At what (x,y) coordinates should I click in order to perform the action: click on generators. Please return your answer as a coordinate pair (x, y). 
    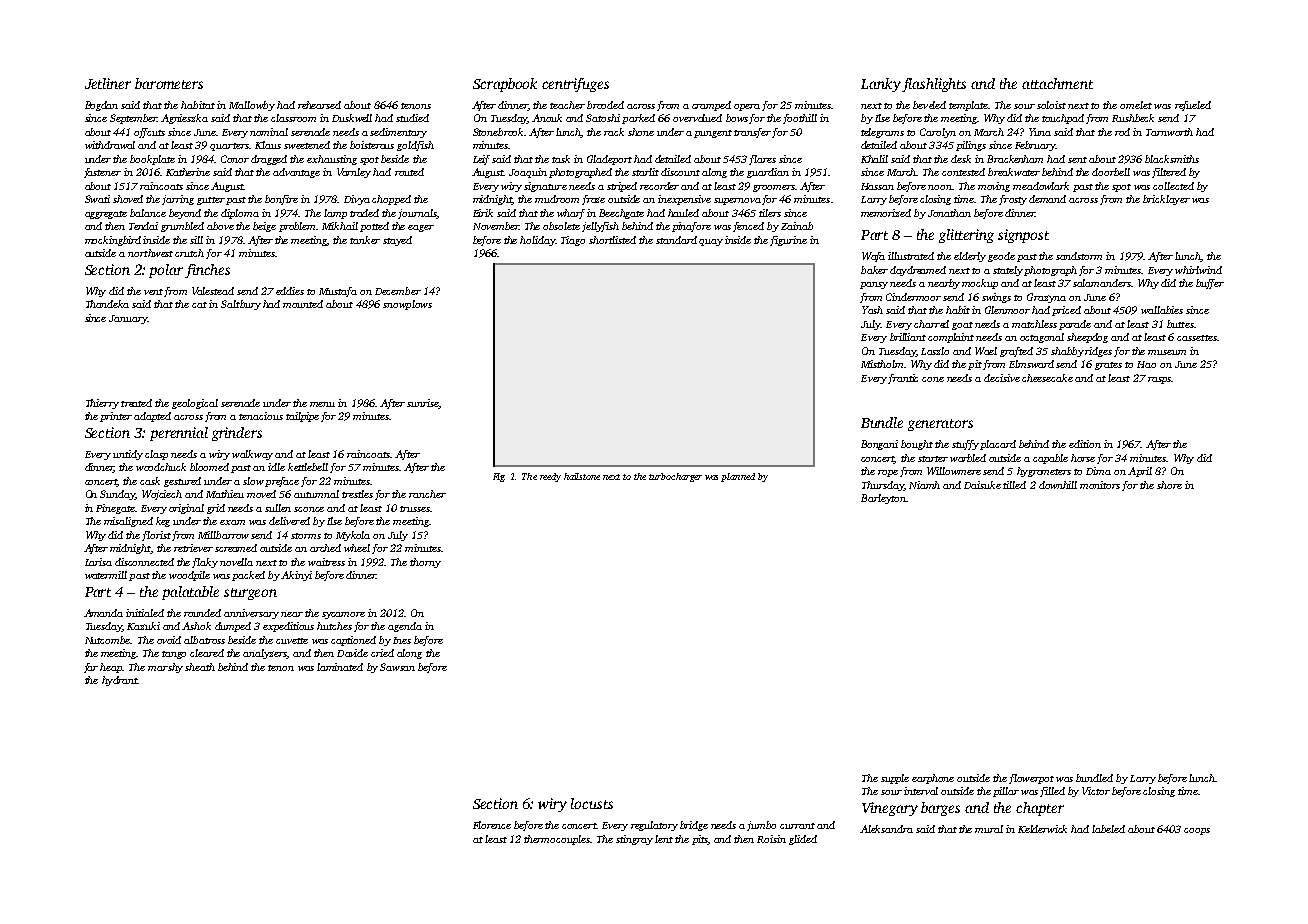
    Looking at the image, I should click on (940, 425).
